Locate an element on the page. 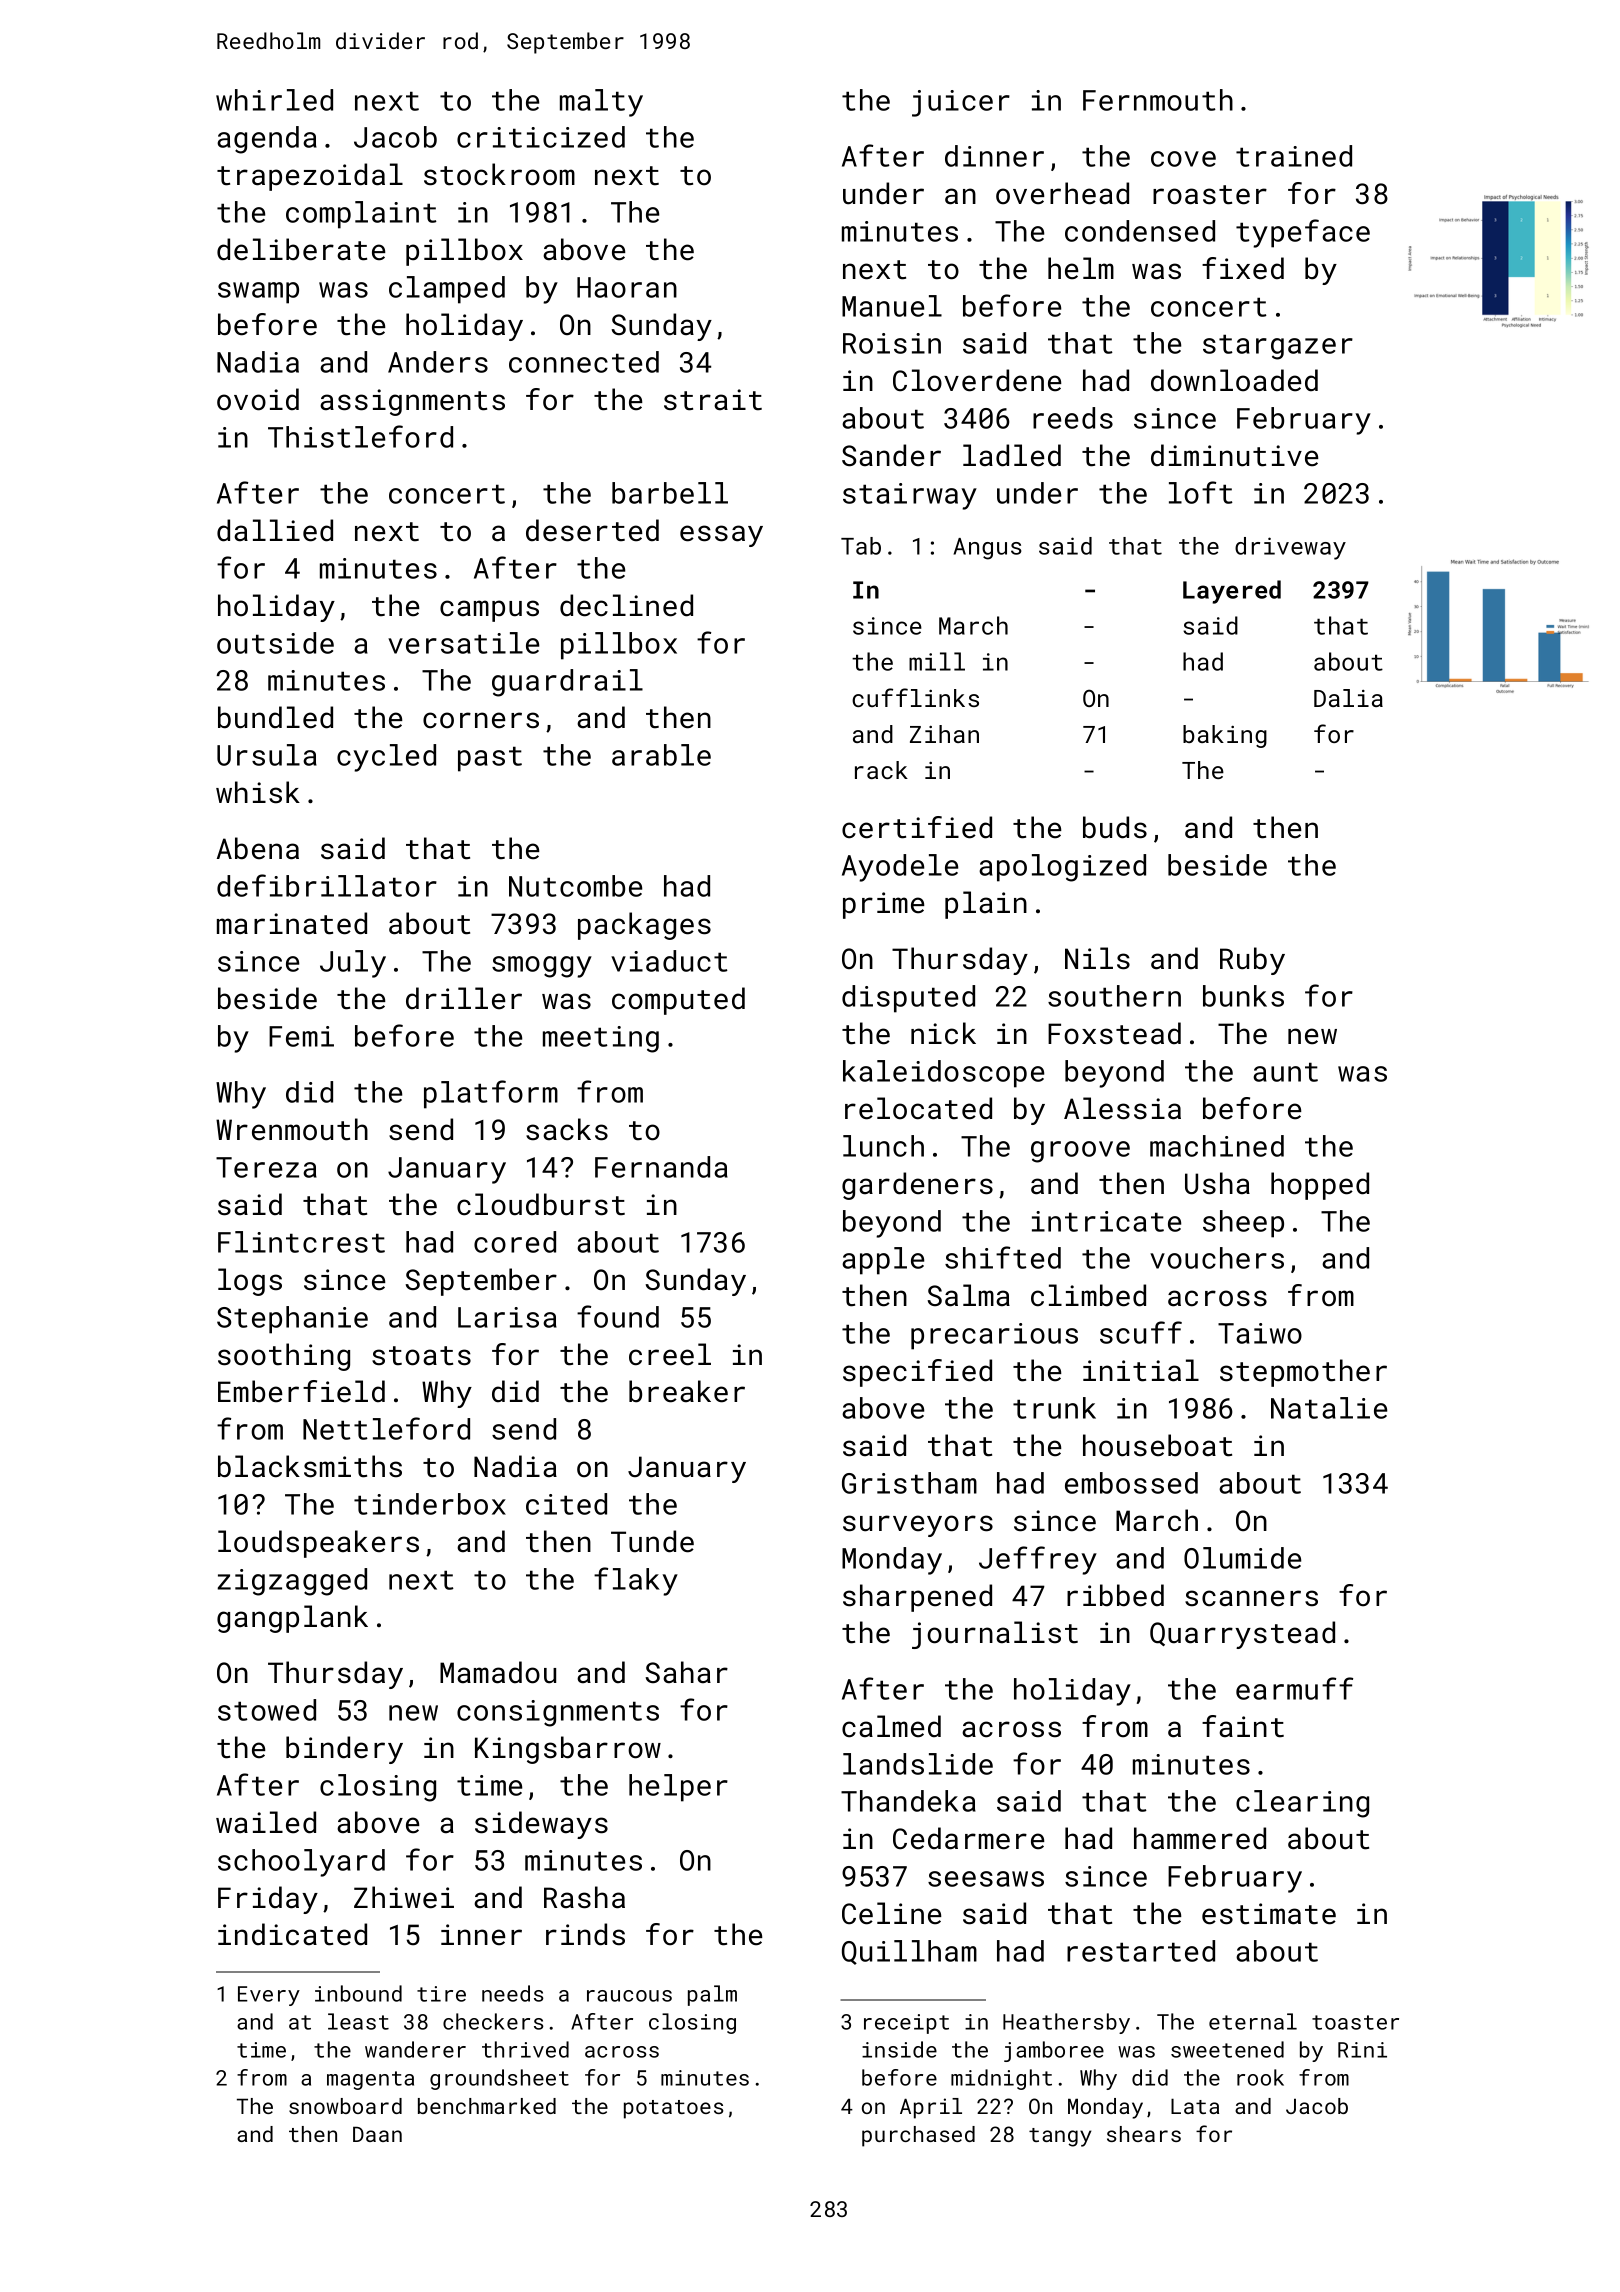  apple is located at coordinates (883, 1261).
